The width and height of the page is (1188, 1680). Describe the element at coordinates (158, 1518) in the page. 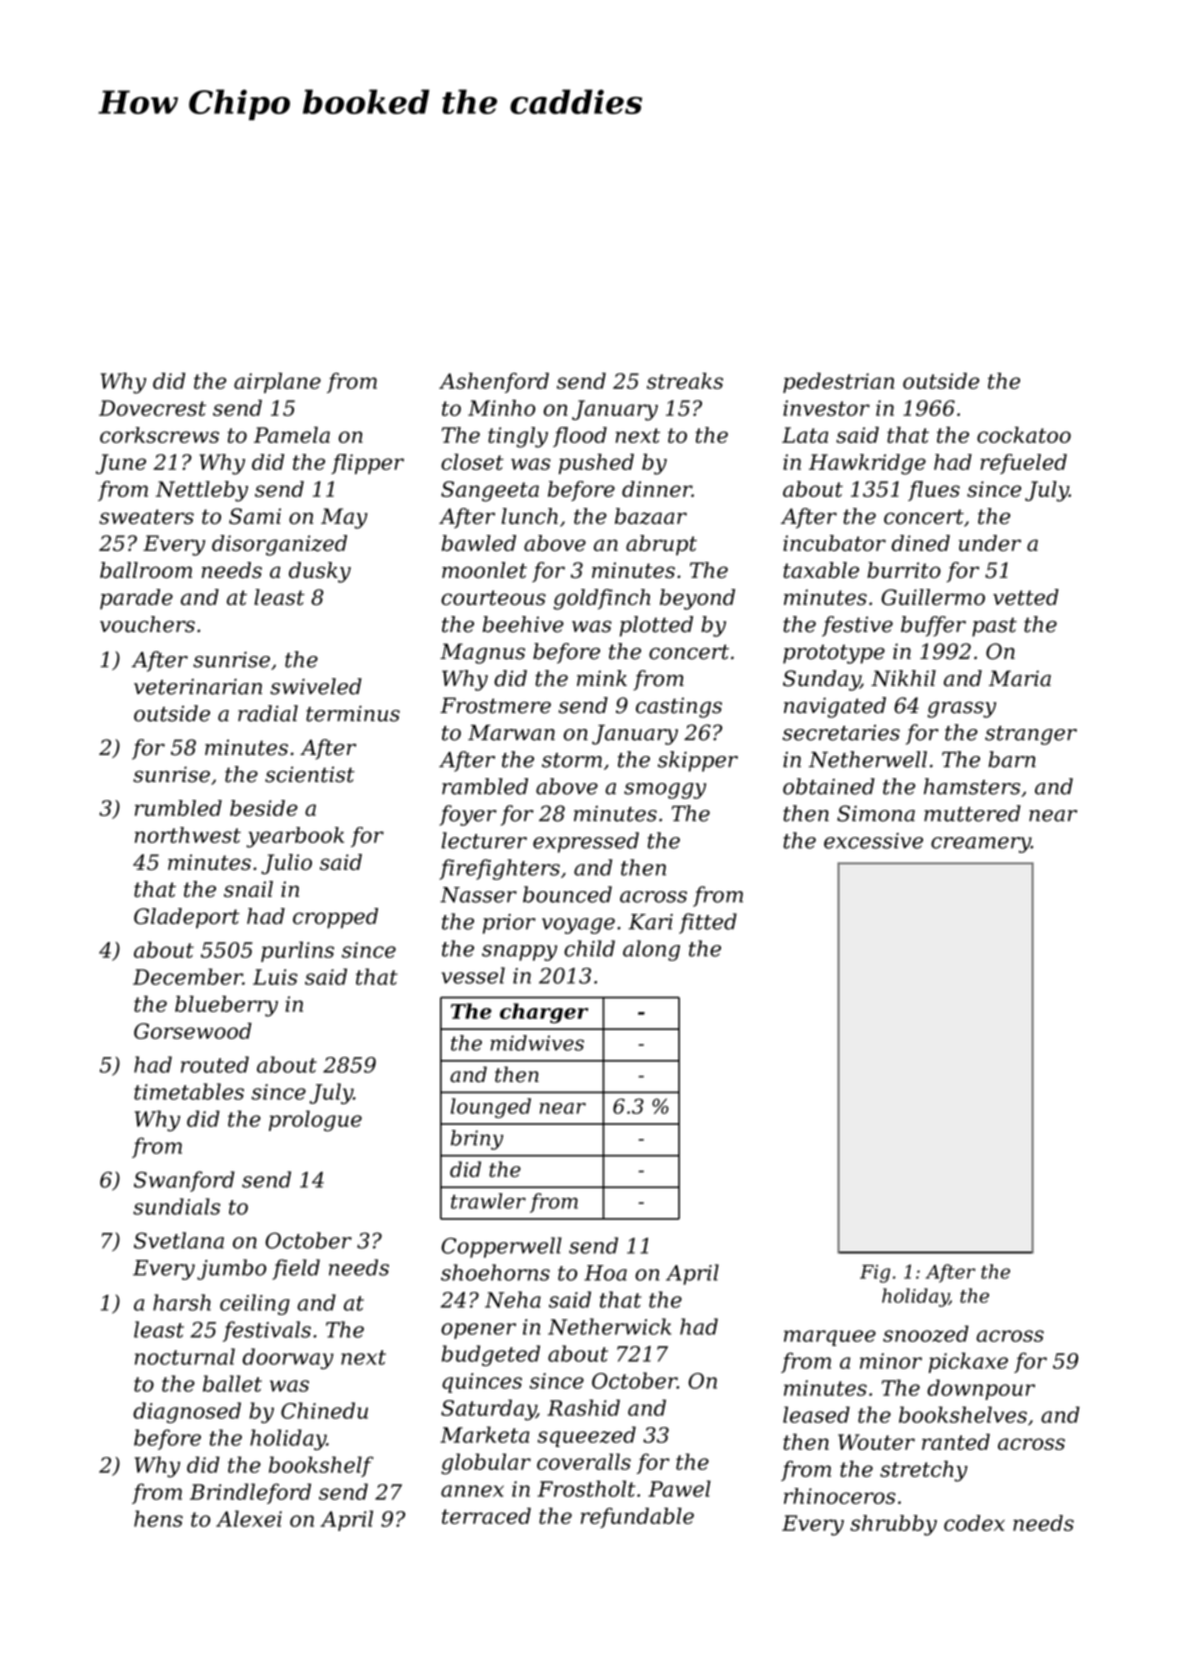

I see `hens` at that location.
